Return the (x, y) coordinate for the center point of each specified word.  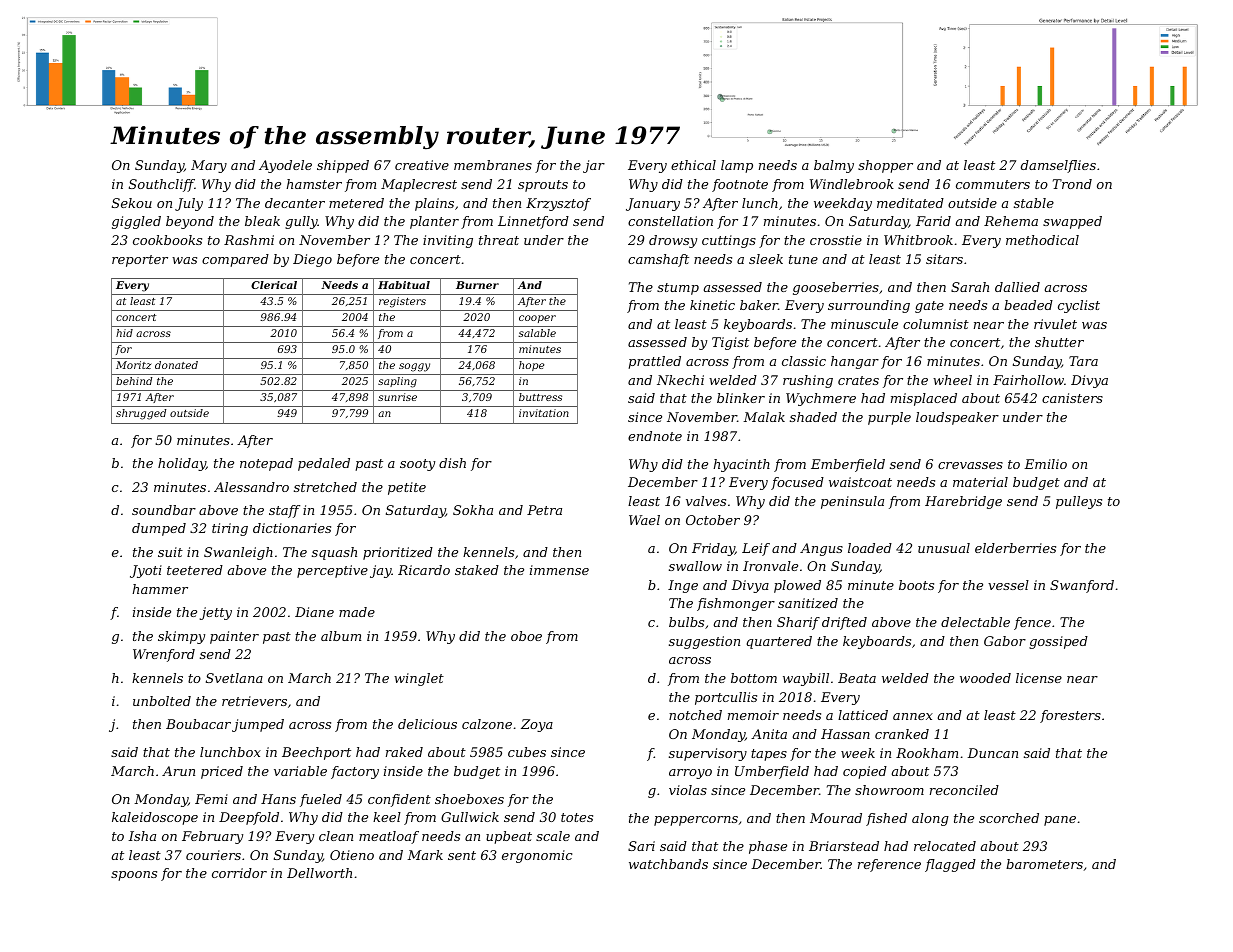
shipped (343, 166)
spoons (134, 876)
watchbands (668, 864)
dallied (1017, 287)
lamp (737, 166)
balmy (834, 166)
